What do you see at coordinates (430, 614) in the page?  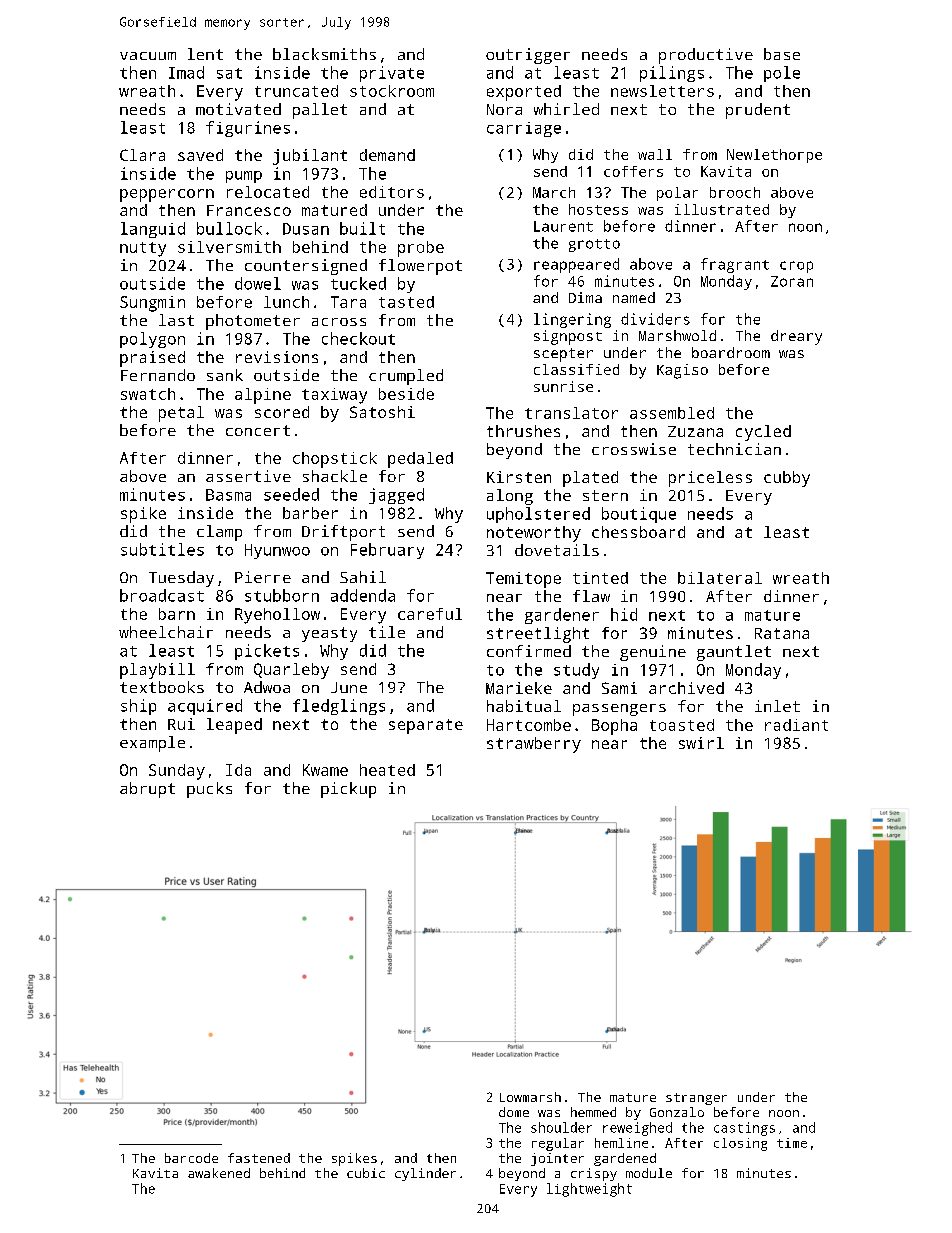 I see `careful` at bounding box center [430, 614].
